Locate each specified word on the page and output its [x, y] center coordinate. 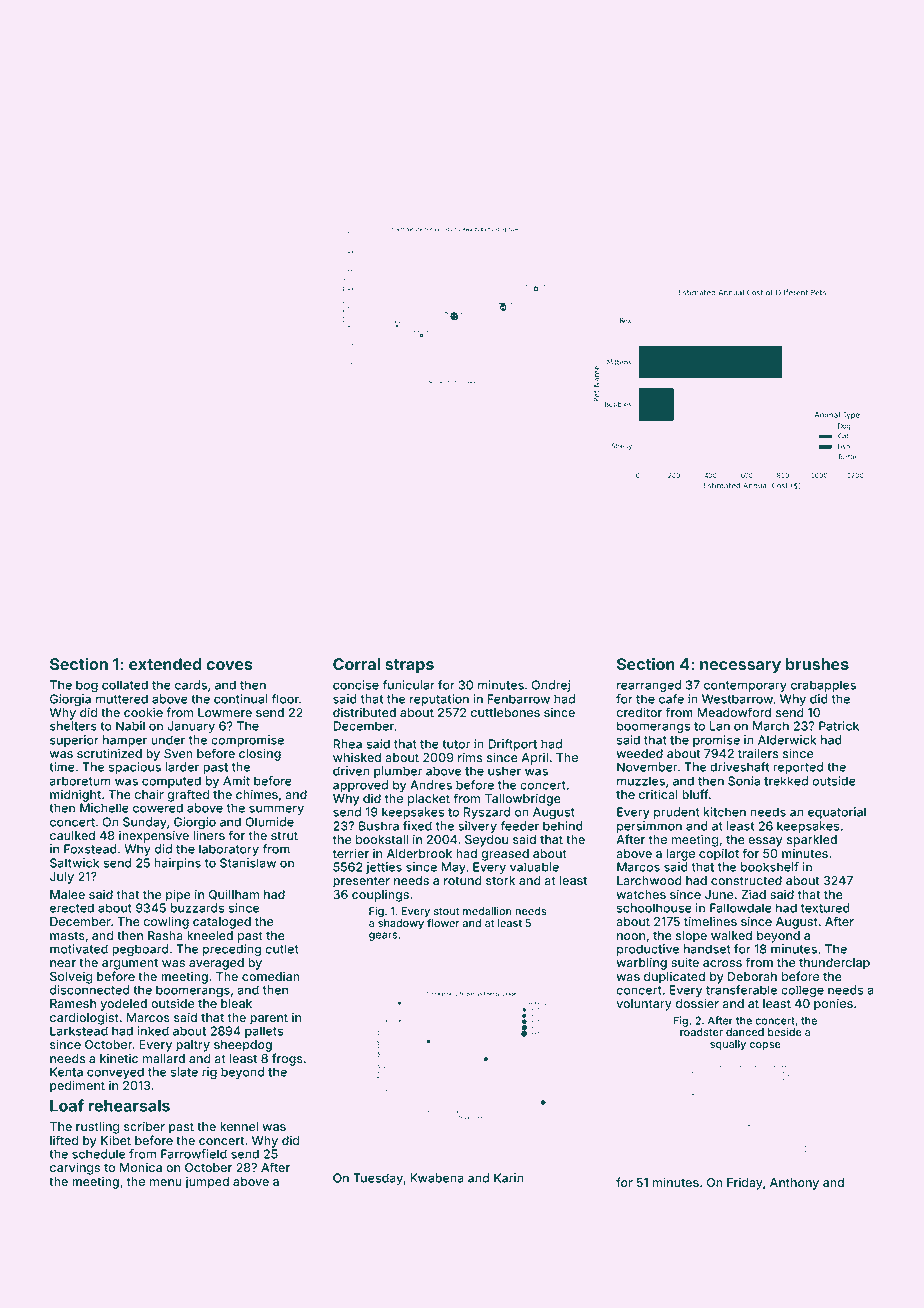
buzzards [197, 908]
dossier [697, 1003]
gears [383, 936]
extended [165, 664]
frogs [287, 1059]
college [802, 991]
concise [356, 685]
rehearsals [129, 1106]
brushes [817, 664]
